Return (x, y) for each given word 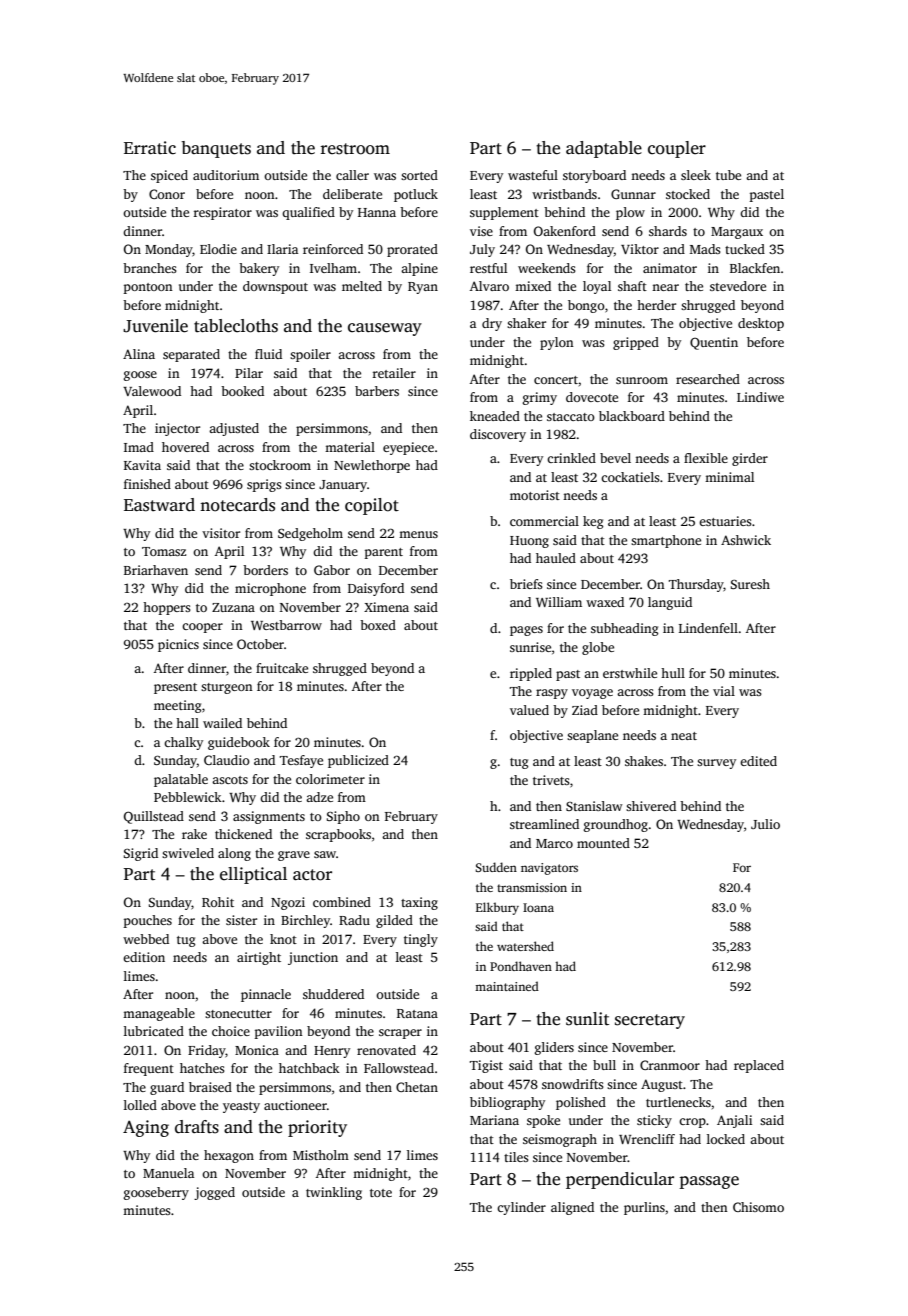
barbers (377, 391)
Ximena (386, 607)
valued (529, 710)
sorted (419, 175)
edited (758, 761)
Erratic (150, 148)
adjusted (234, 429)
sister (241, 920)
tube (728, 175)
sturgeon (227, 688)
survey (716, 764)
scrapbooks (338, 835)
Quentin (714, 343)
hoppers (167, 608)
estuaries (725, 521)
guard (167, 1088)
